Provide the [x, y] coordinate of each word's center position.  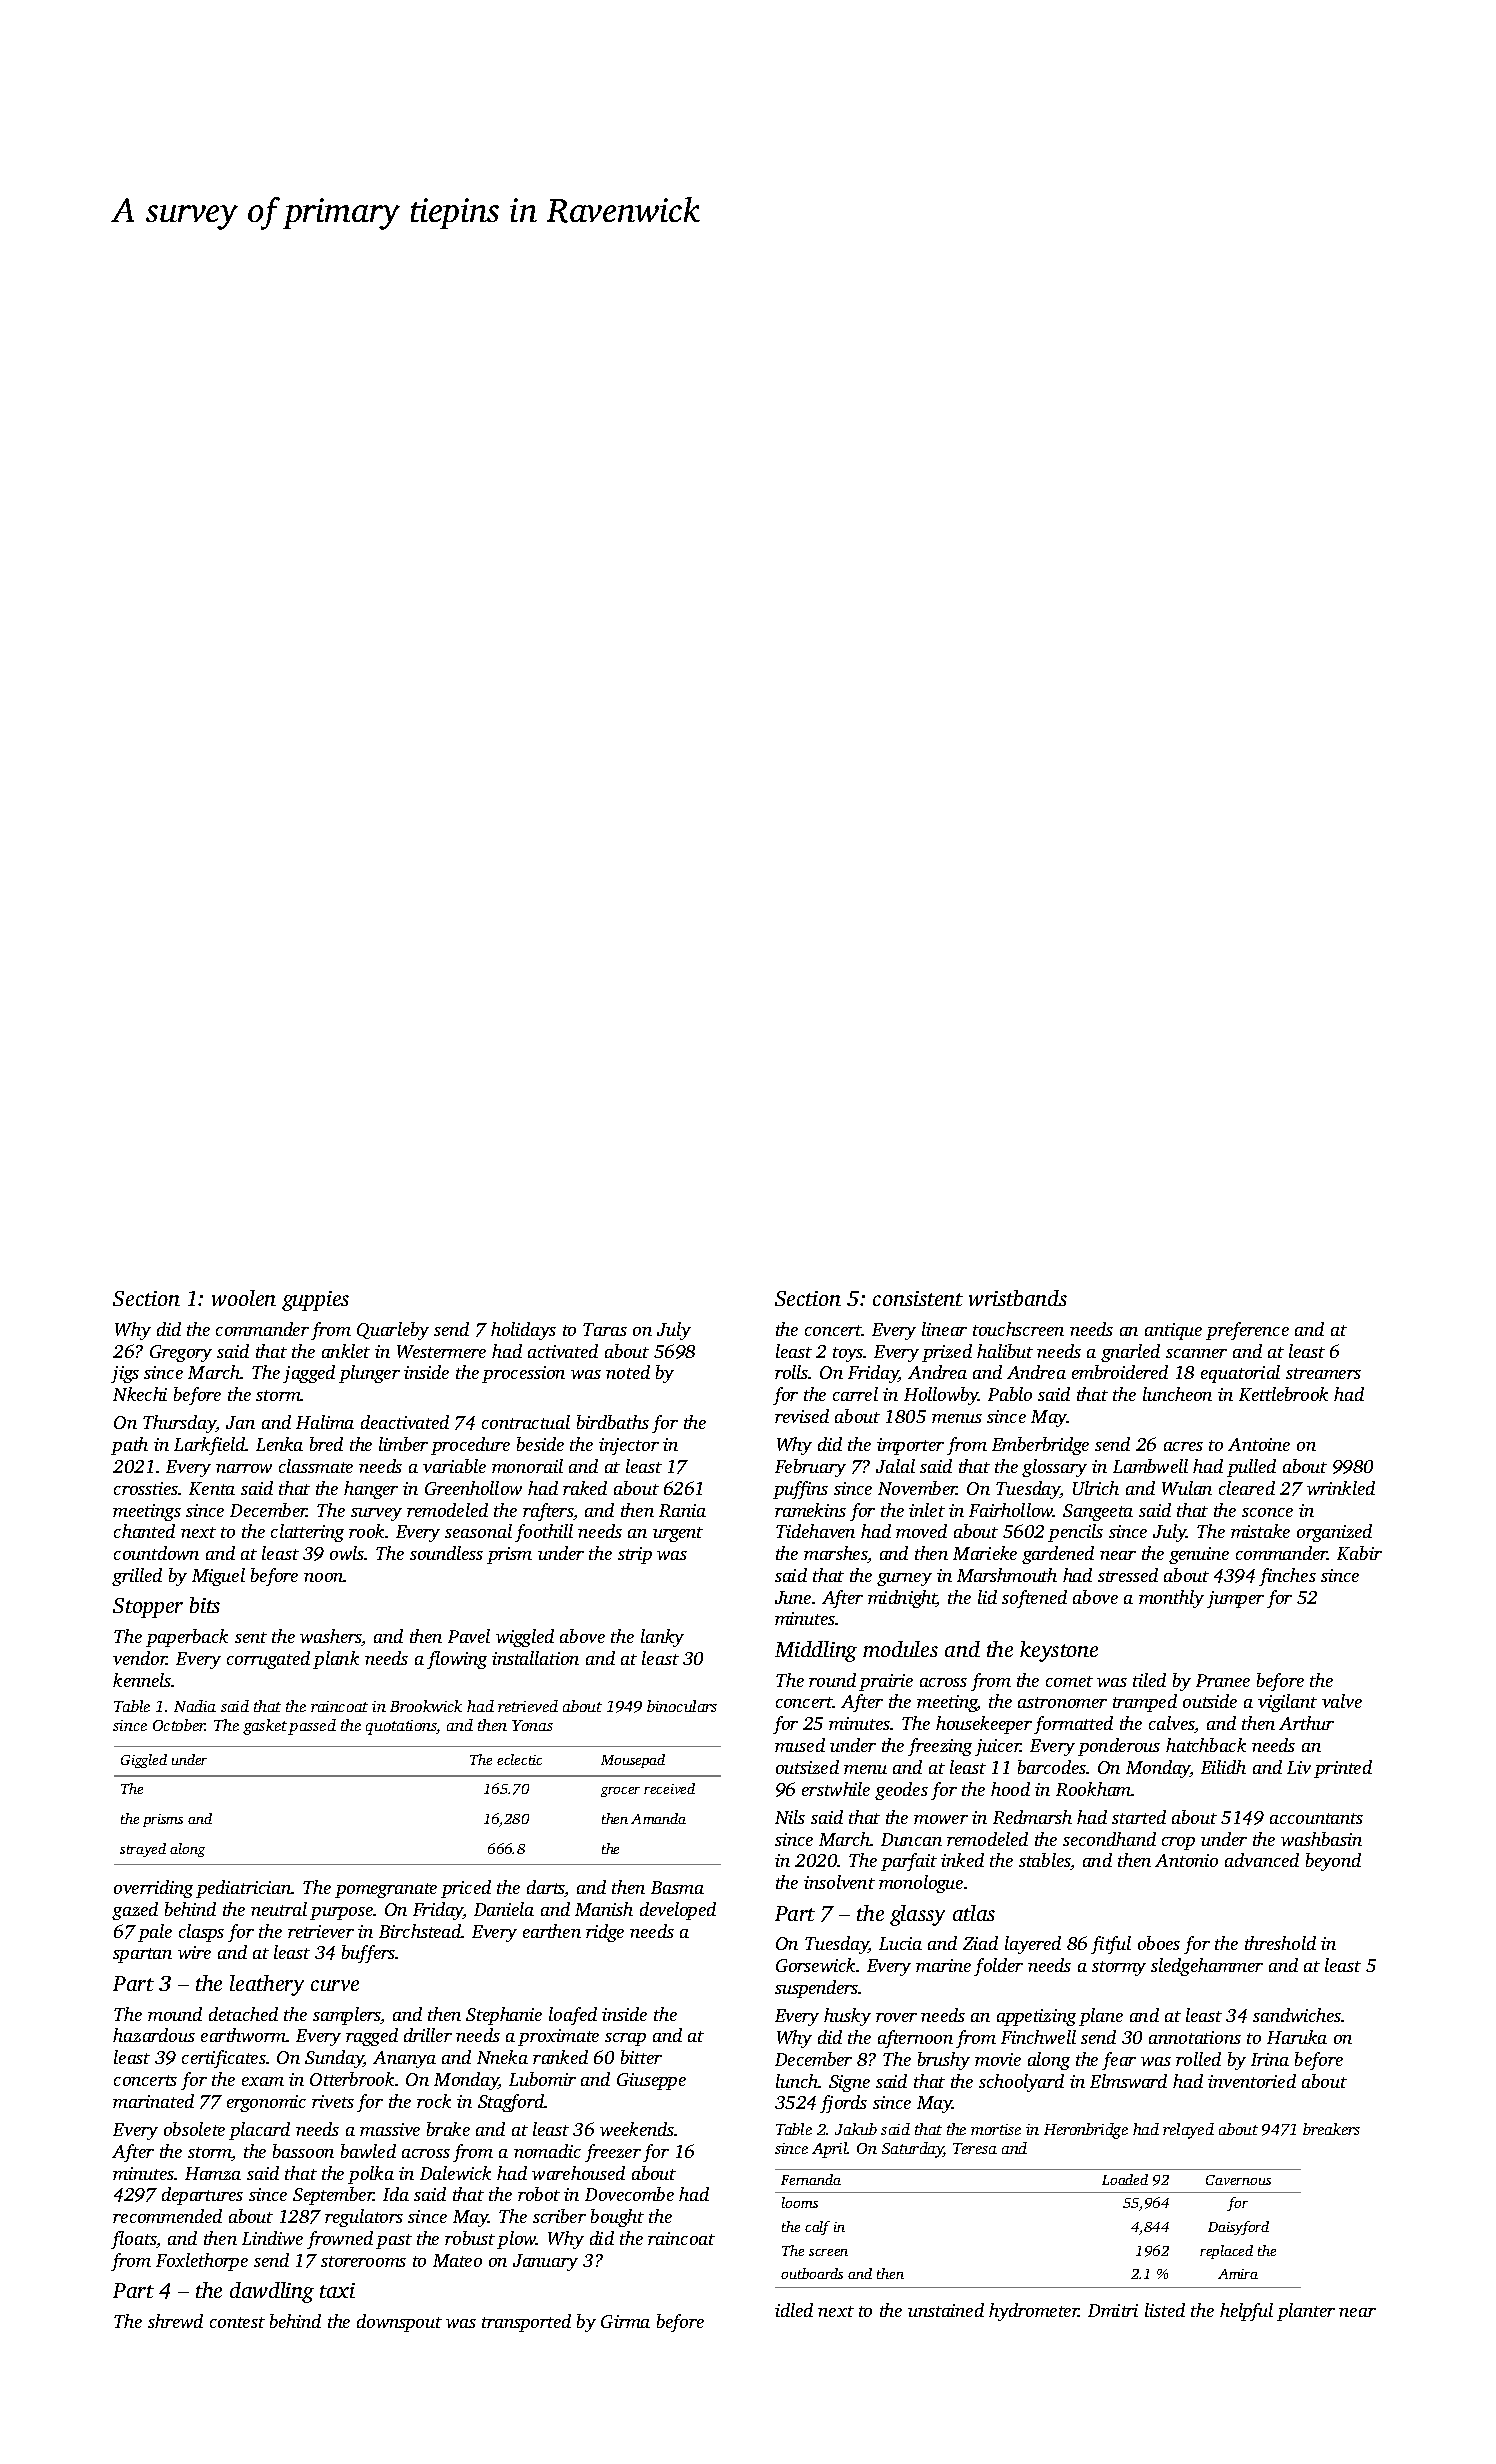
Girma [625, 2321]
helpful [1246, 2312]
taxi [337, 2290]
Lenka [279, 1444]
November [917, 1488]
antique [1173, 1331]
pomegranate [386, 1890]
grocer [620, 1792]
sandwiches [1297, 2015]
